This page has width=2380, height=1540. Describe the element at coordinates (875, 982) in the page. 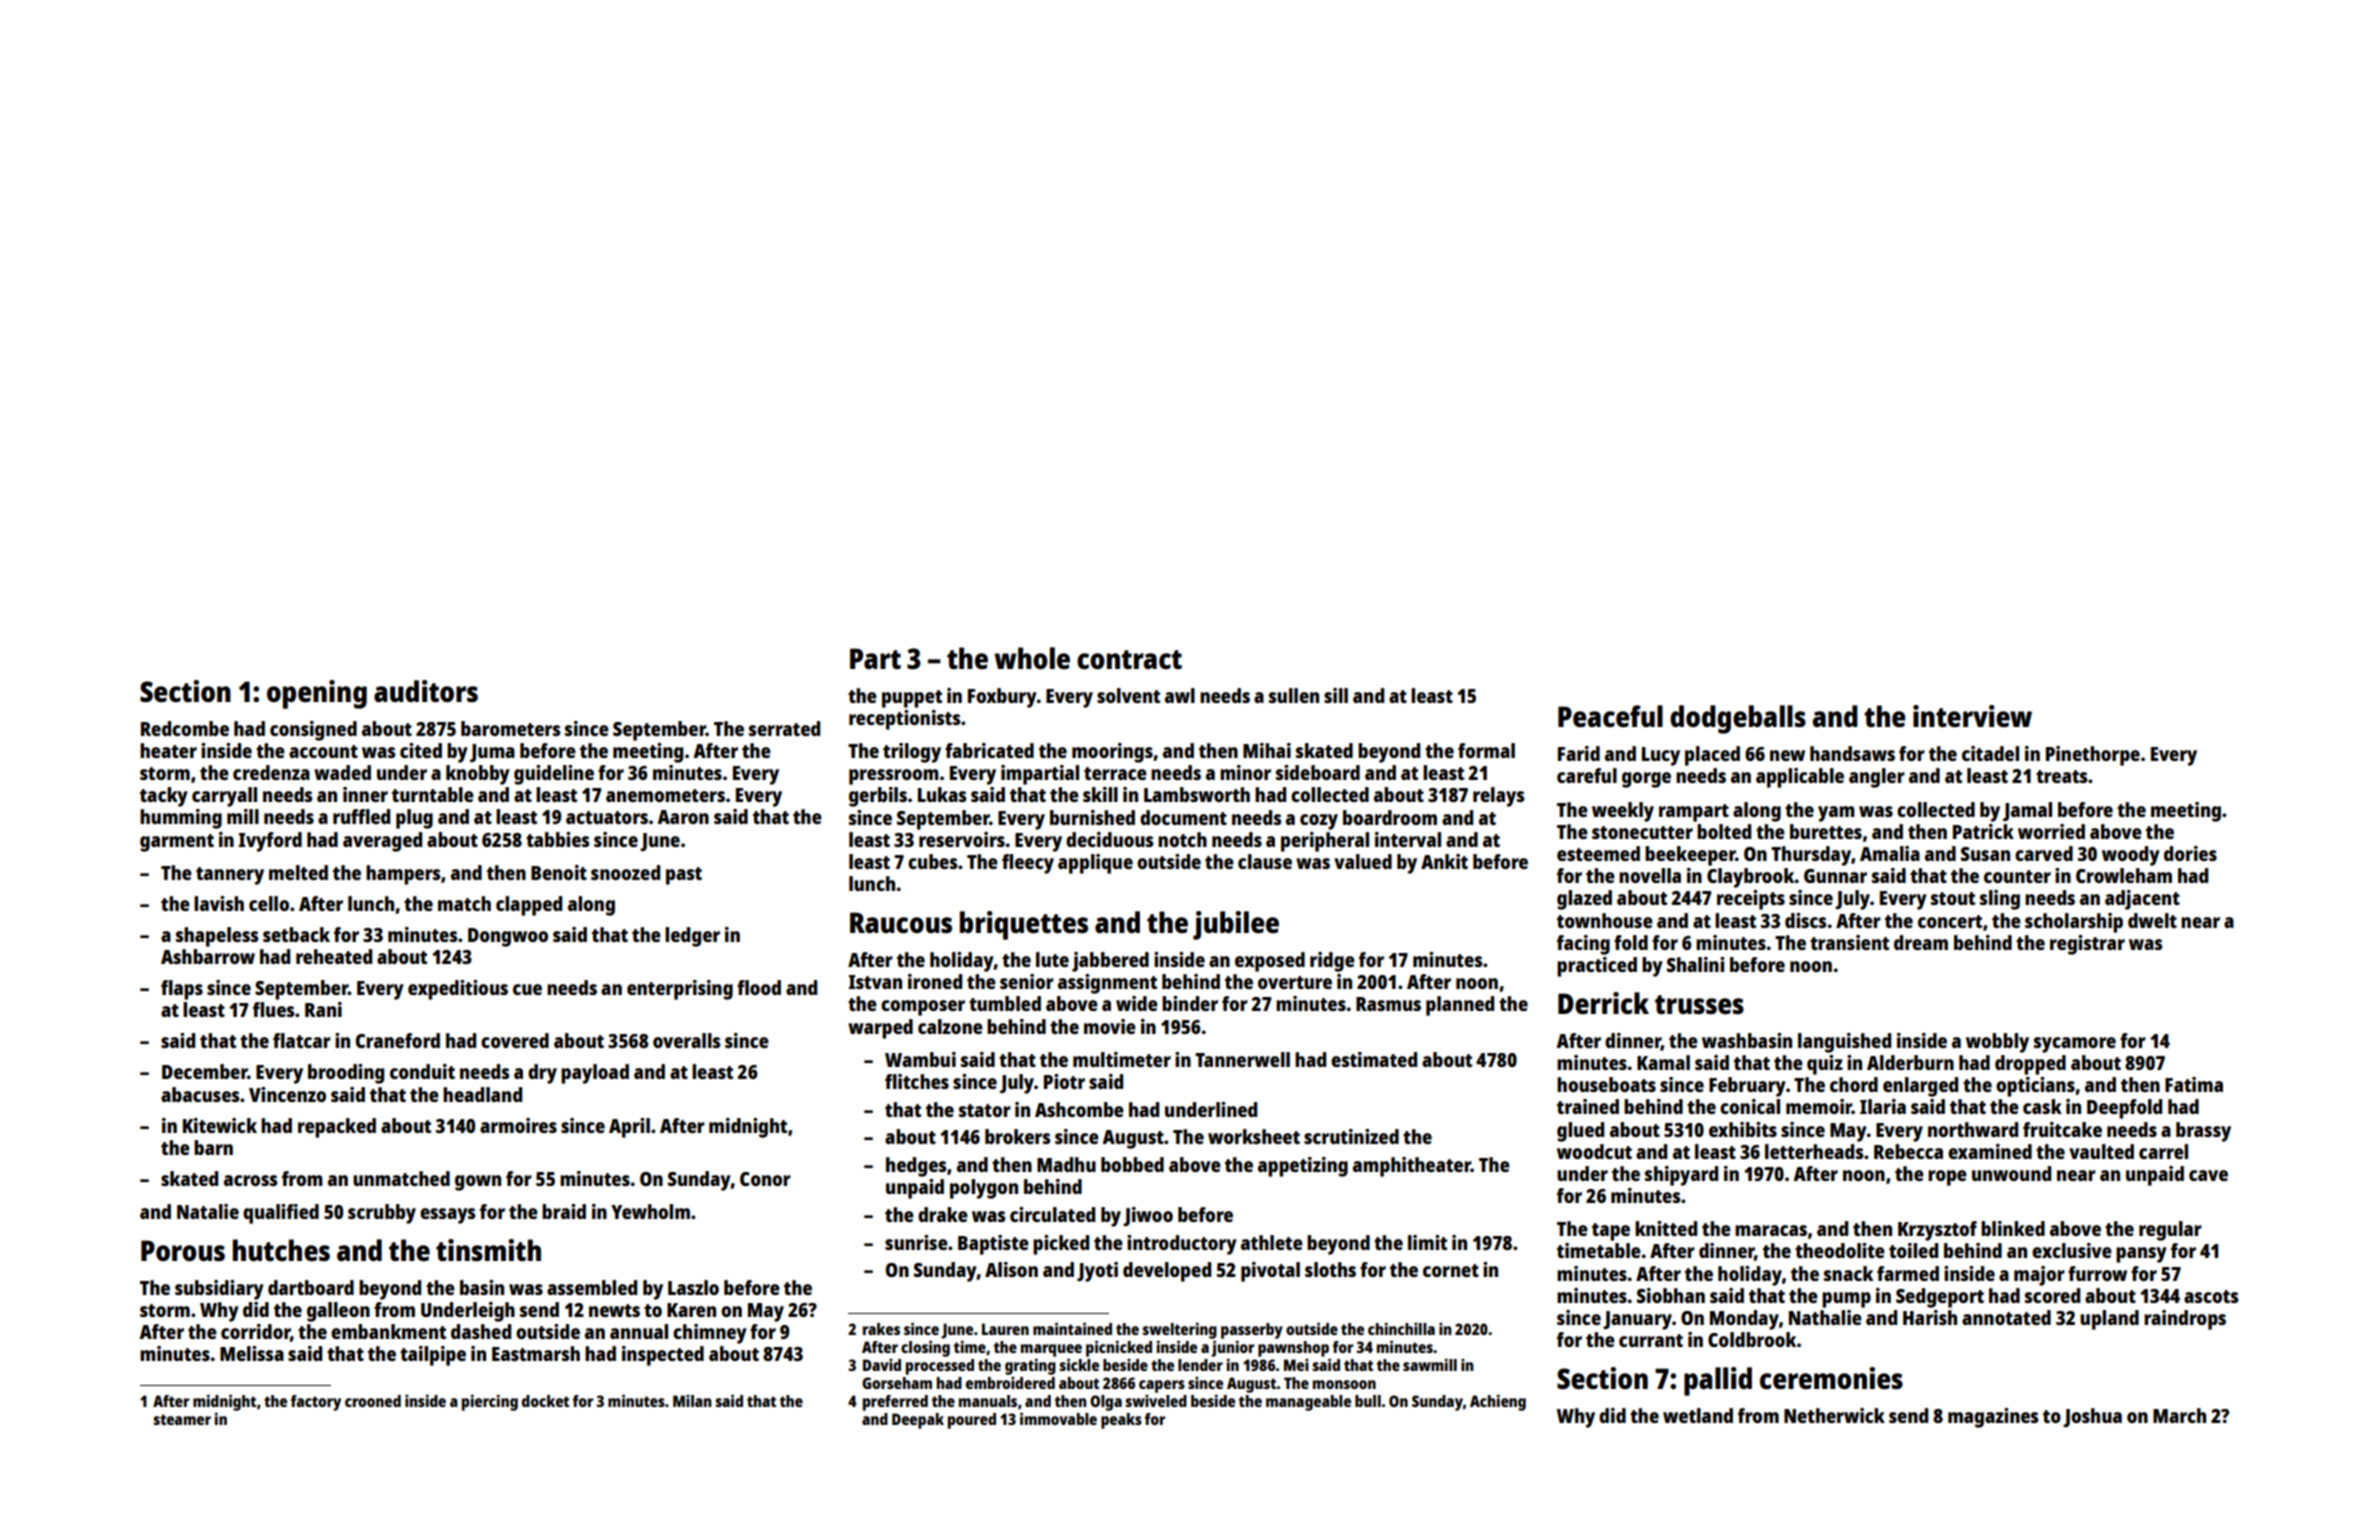

I see `Istvan` at that location.
